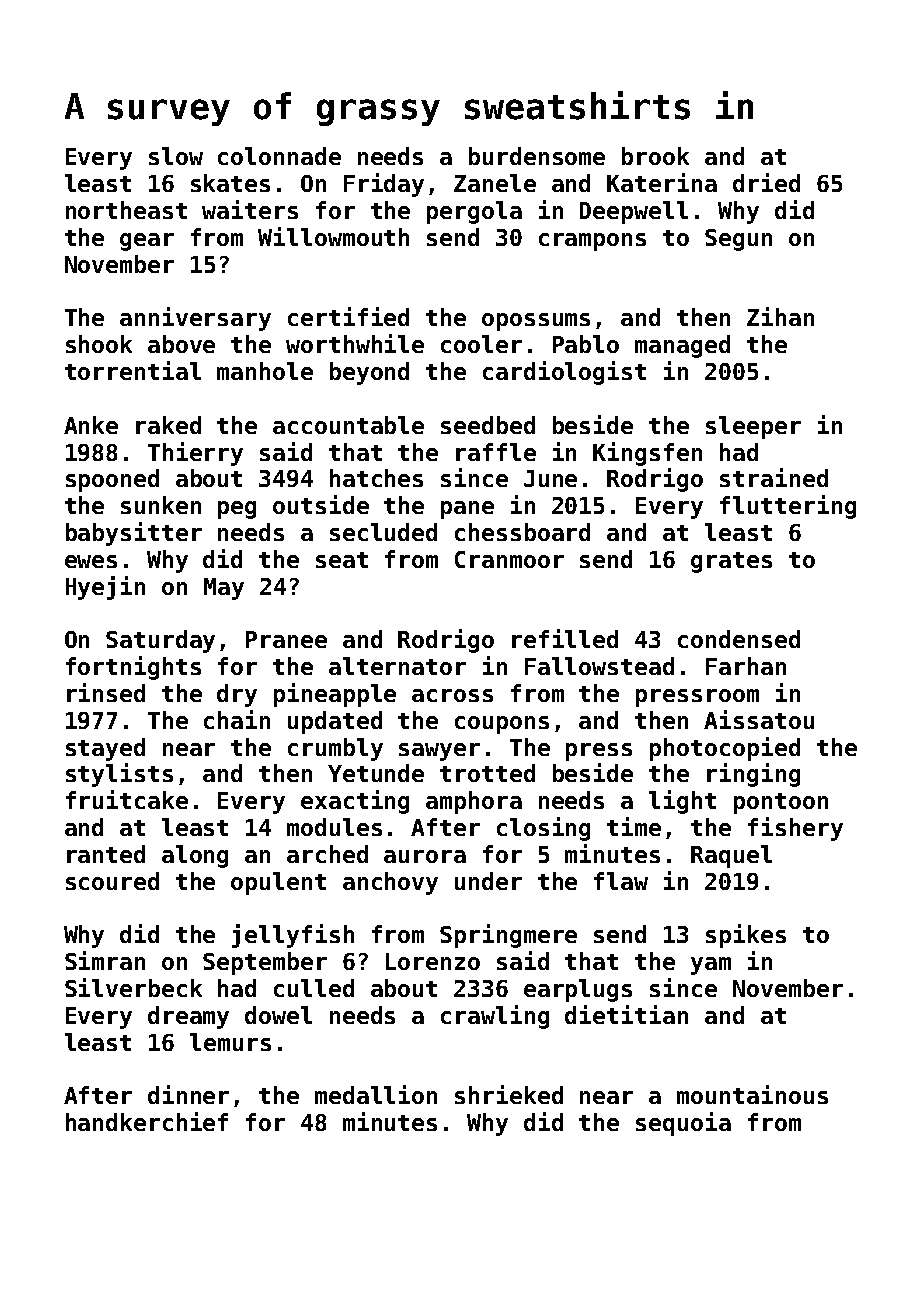 Image resolution: width=924 pixels, height=1311 pixels. I want to click on above, so click(181, 344).
